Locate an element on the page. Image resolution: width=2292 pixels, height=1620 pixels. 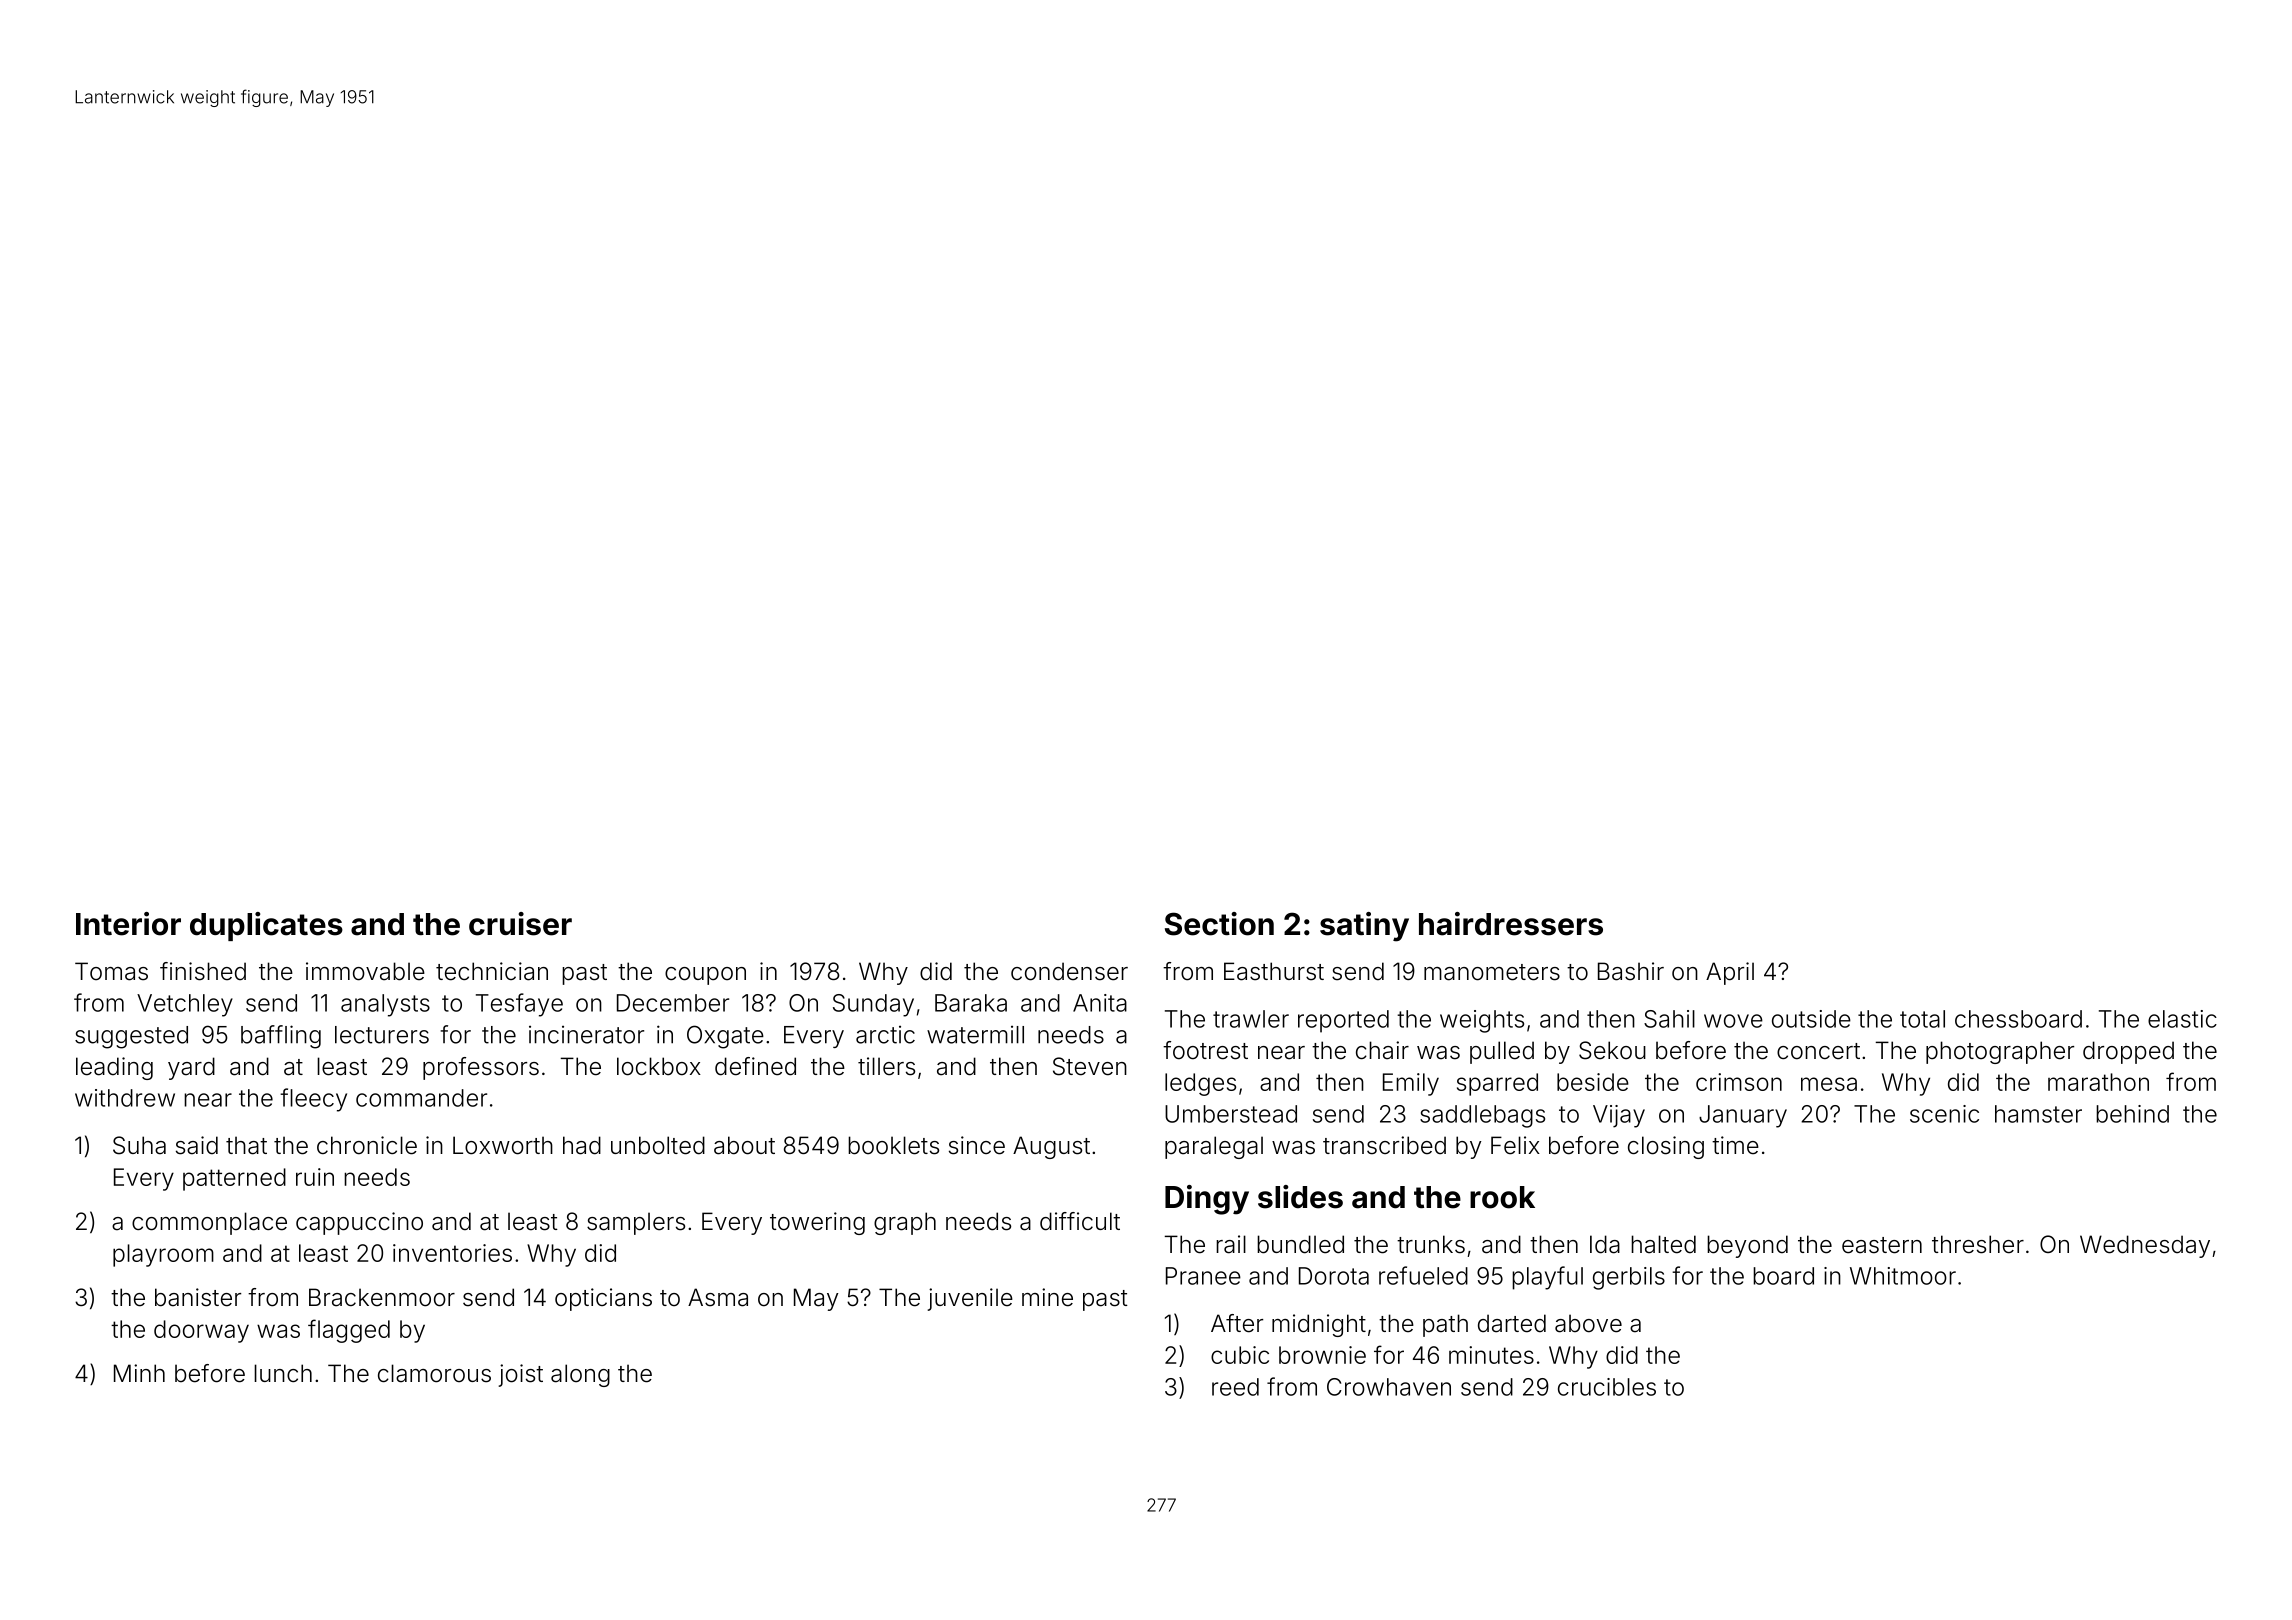
satiny is located at coordinates (1364, 927).
